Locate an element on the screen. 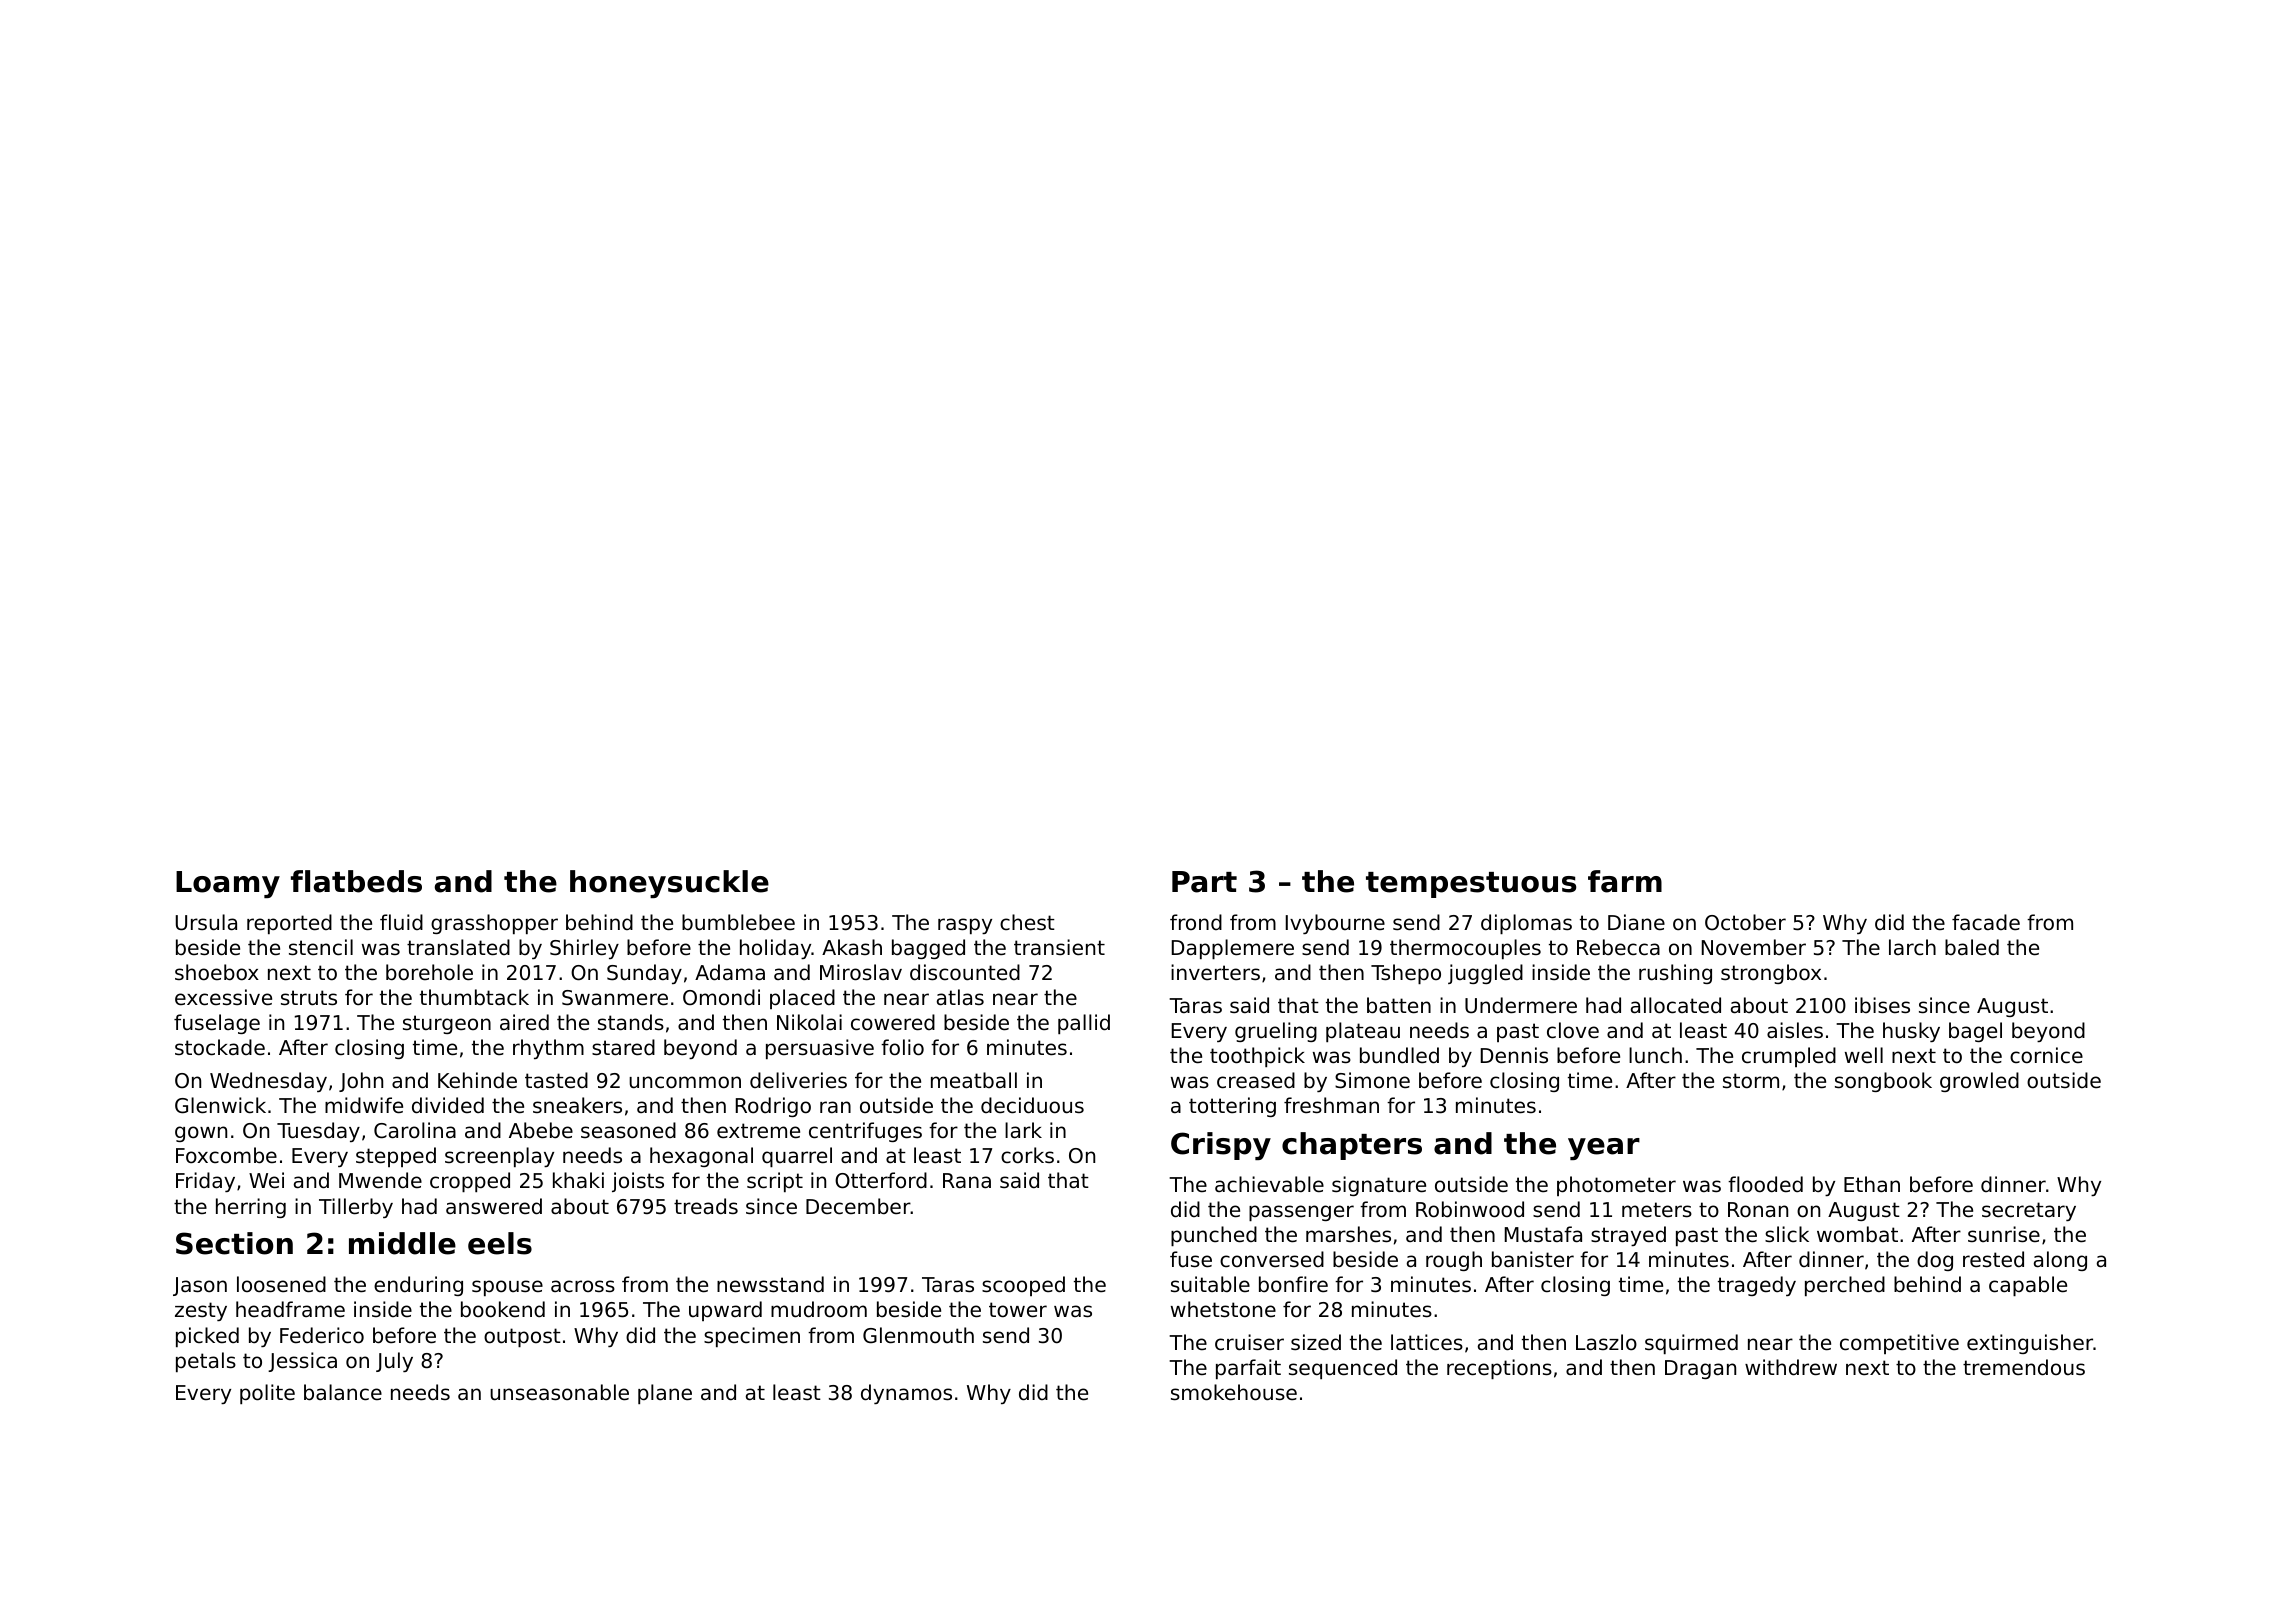  Tshepo is located at coordinates (1406, 974).
